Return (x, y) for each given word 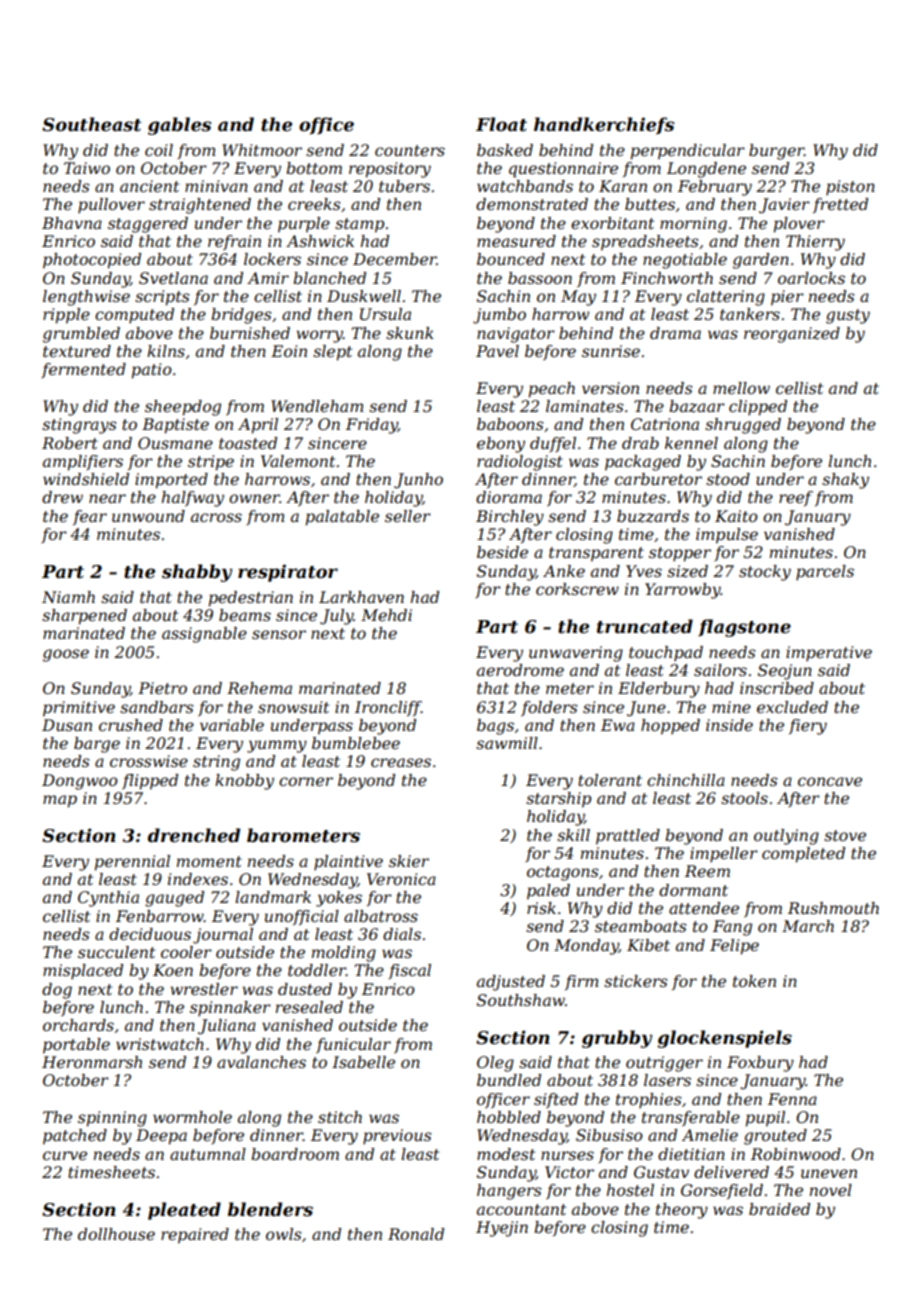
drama (675, 333)
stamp (359, 225)
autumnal (208, 1154)
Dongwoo (80, 782)
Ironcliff (388, 708)
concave (830, 781)
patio (152, 371)
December (395, 259)
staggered (148, 225)
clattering (726, 298)
